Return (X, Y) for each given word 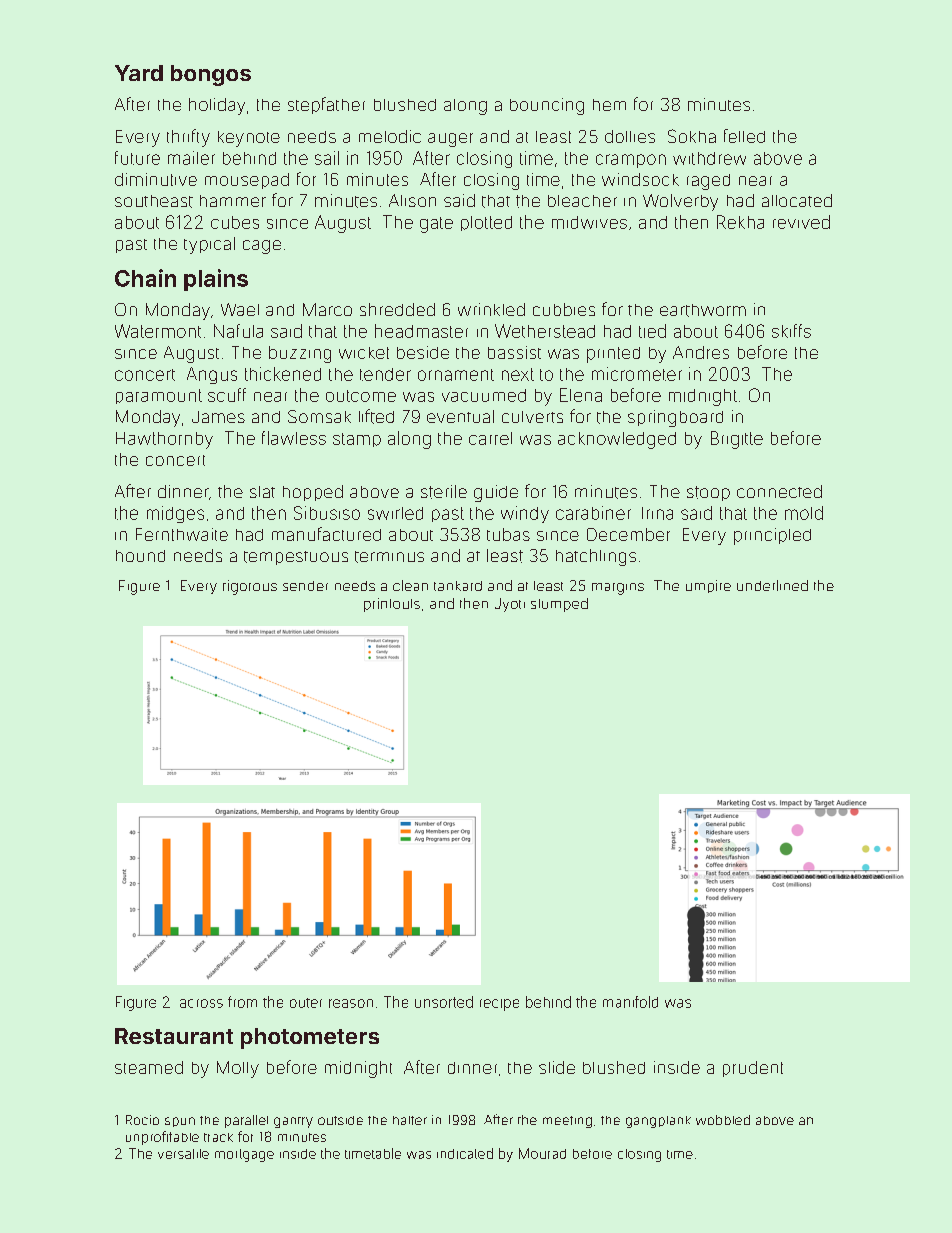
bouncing (547, 106)
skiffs (791, 331)
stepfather (326, 105)
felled (744, 136)
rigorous (250, 587)
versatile (183, 1154)
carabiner (593, 513)
